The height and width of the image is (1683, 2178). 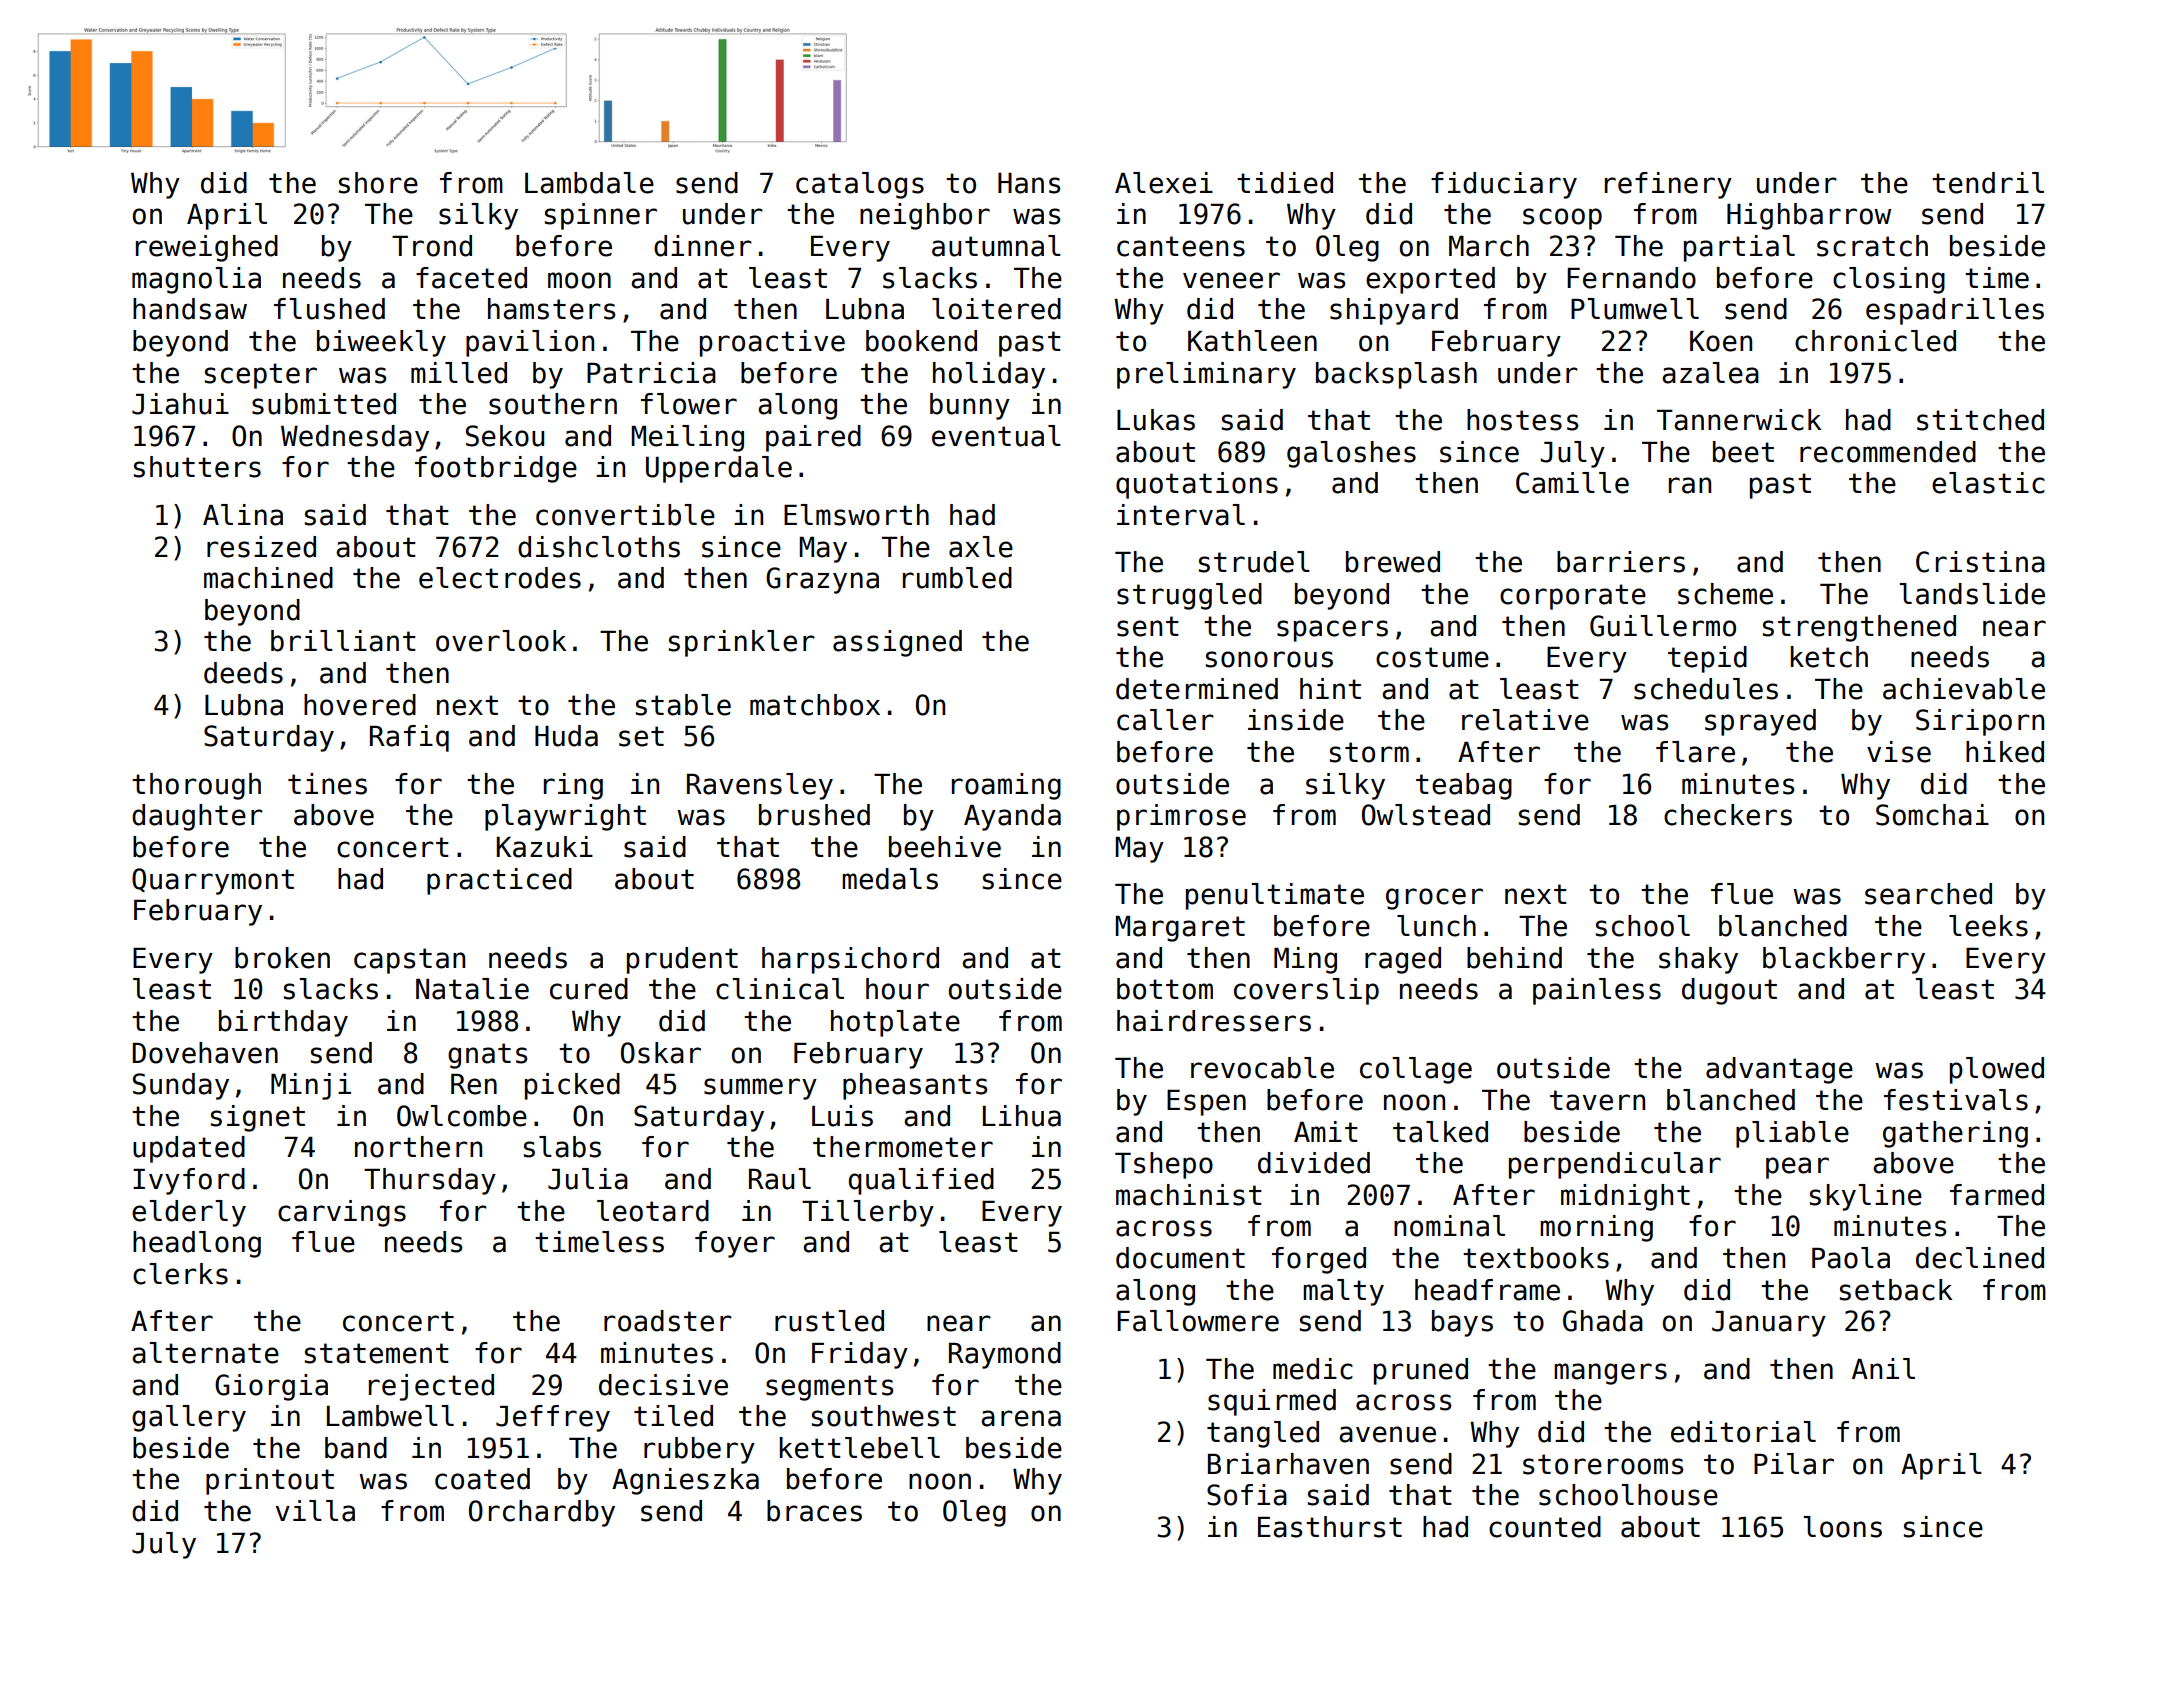 I want to click on flare, so click(x=1695, y=752).
